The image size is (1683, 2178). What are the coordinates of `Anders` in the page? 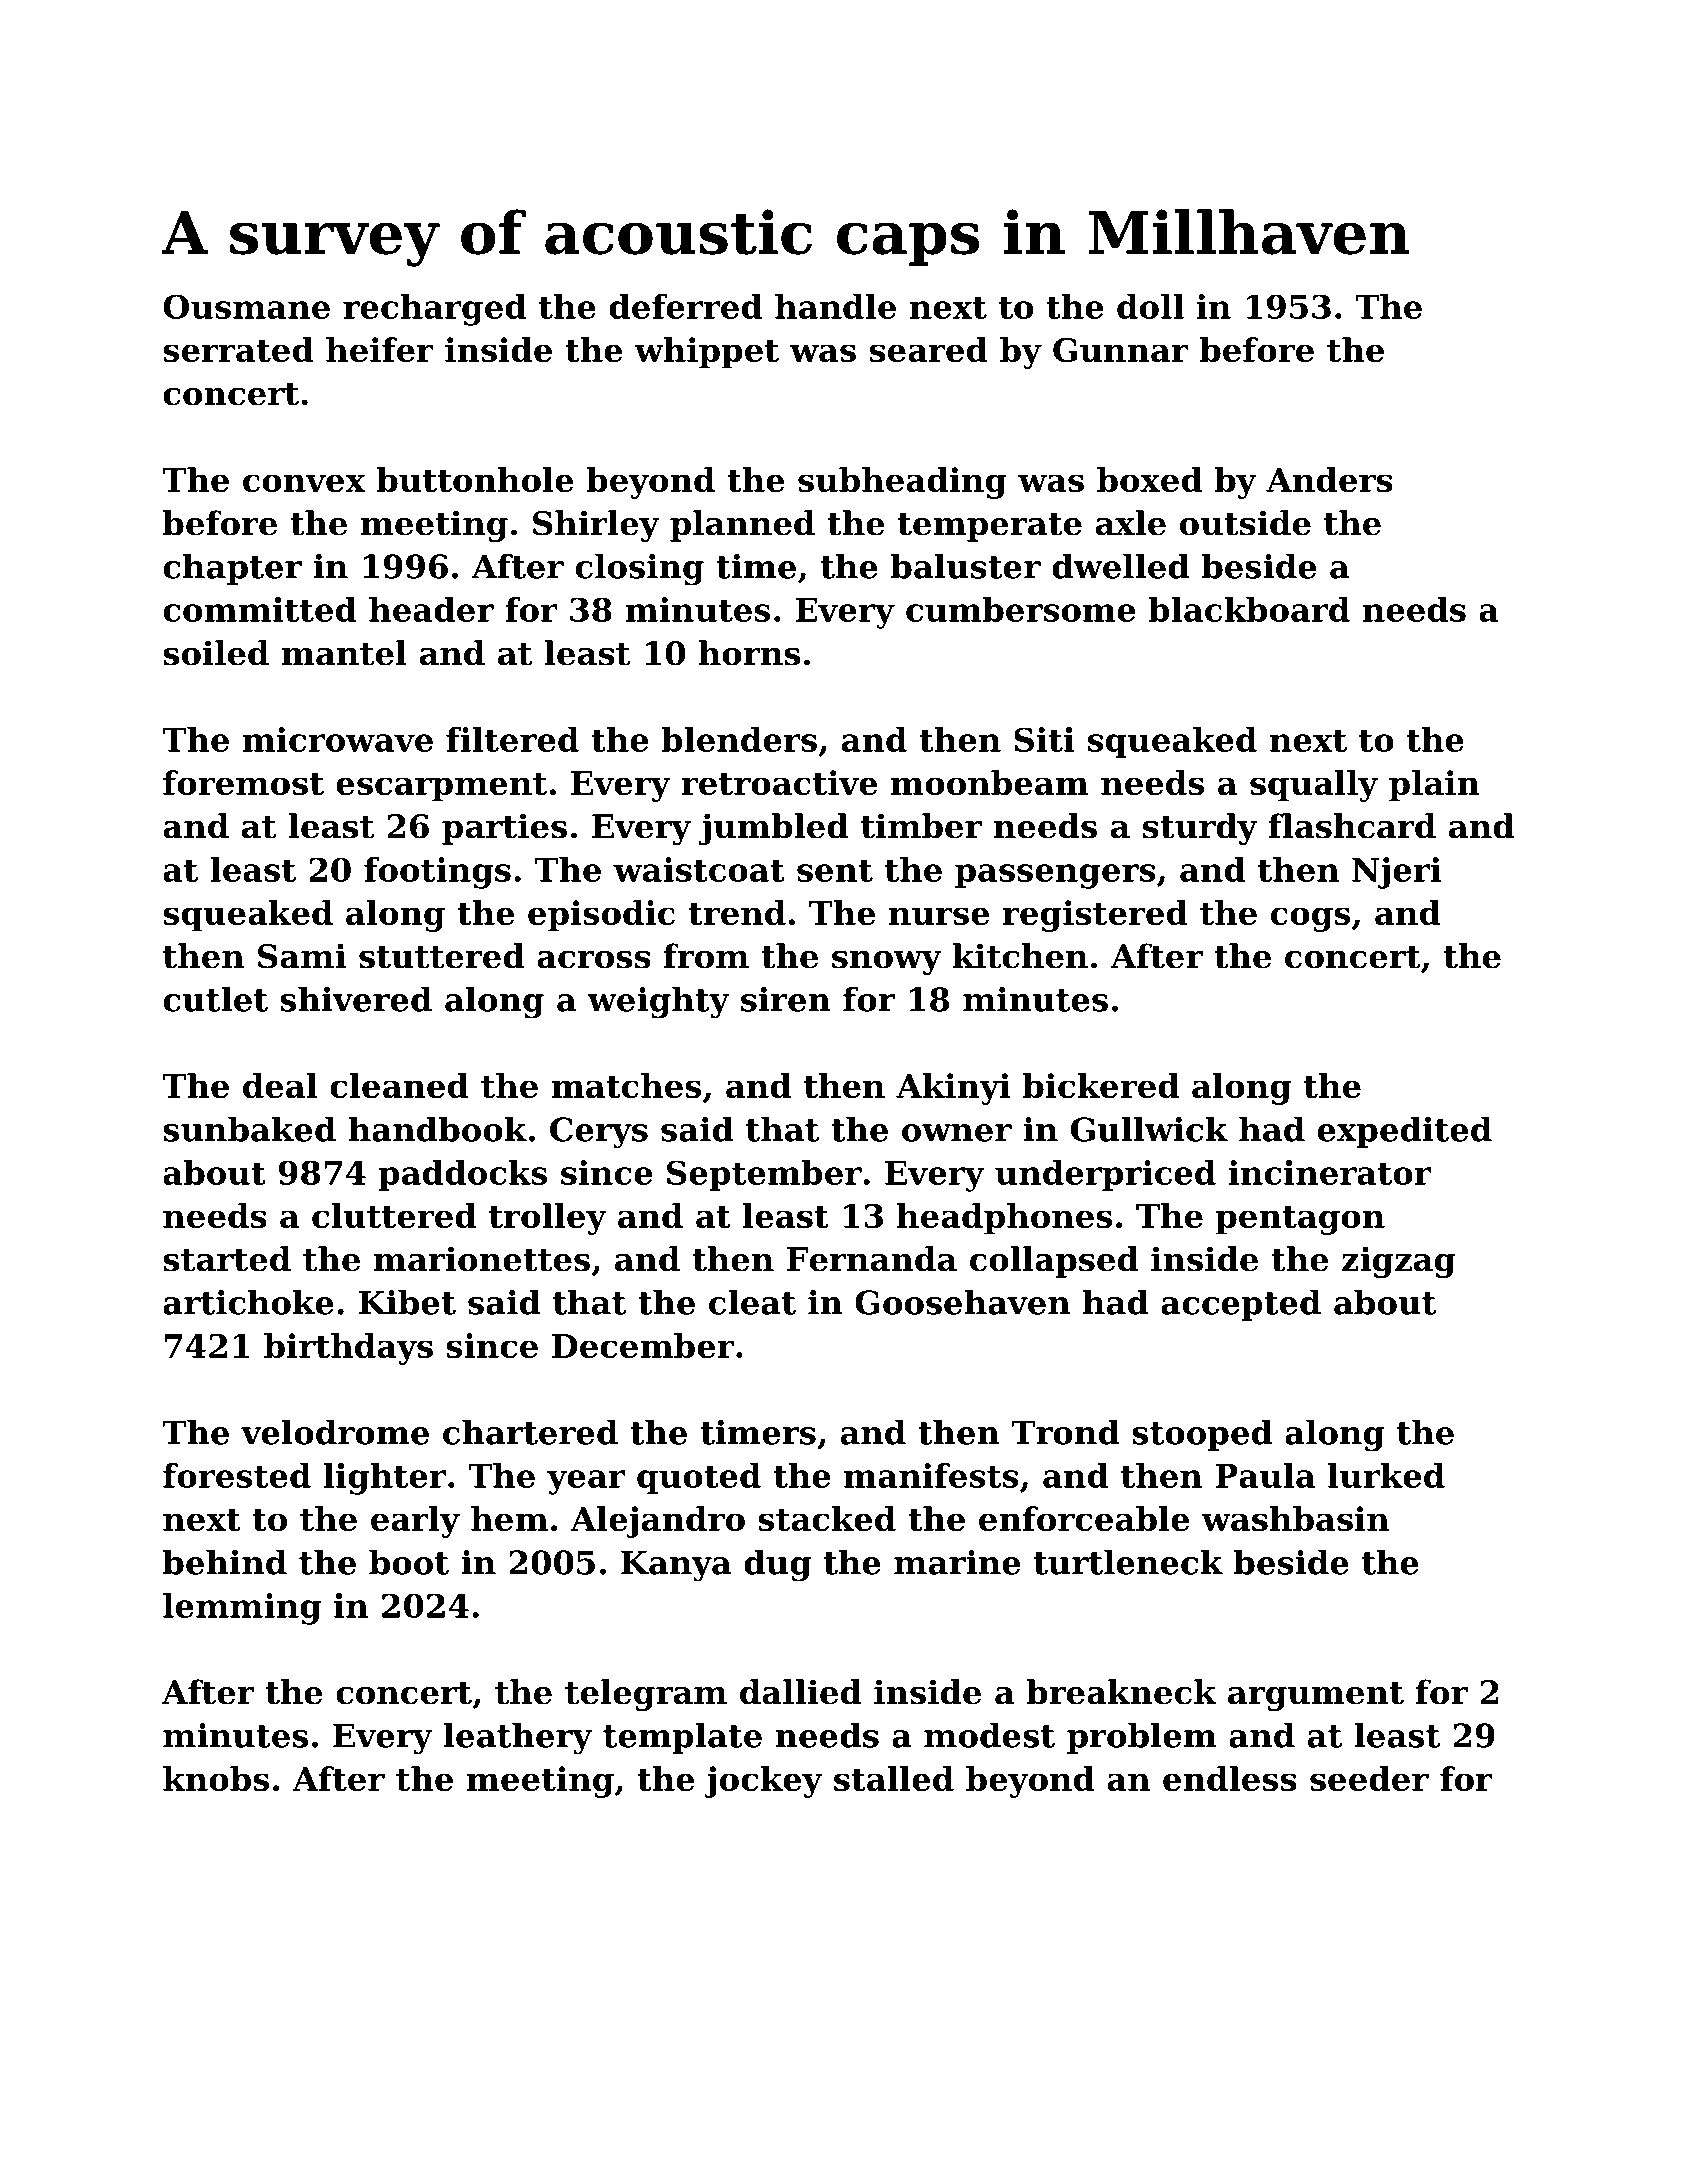 It's located at (1329, 479).
